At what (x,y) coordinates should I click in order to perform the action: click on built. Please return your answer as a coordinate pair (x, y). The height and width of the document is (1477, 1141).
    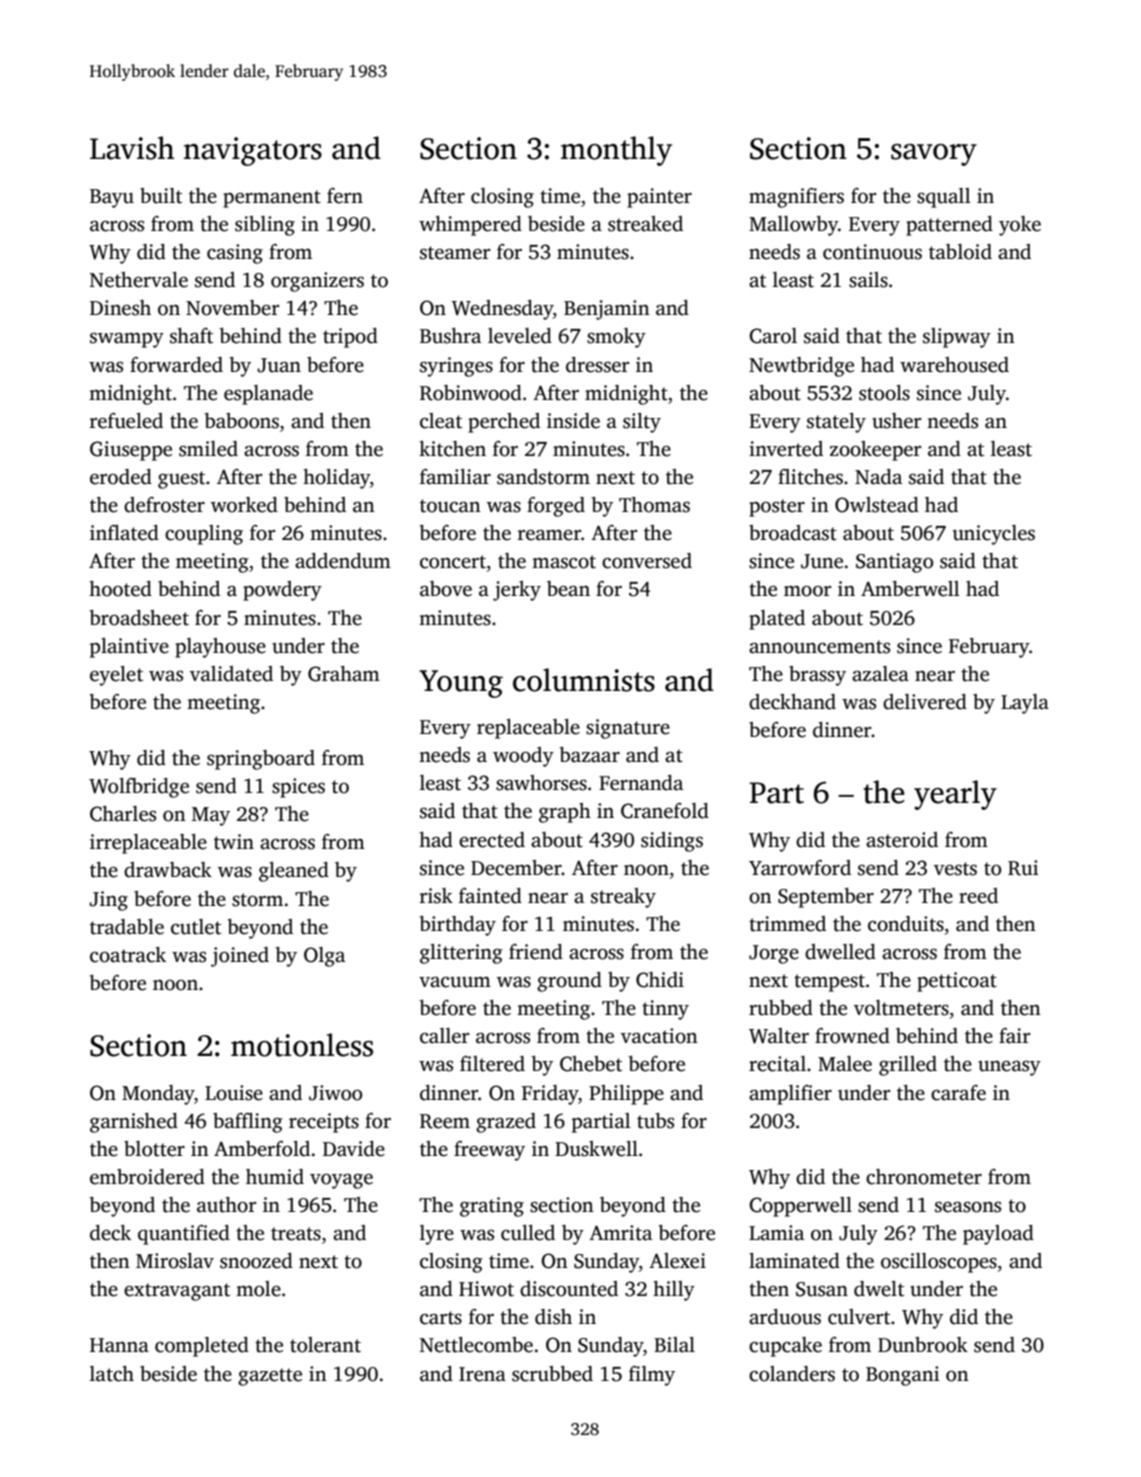
    Looking at the image, I should click on (161, 196).
